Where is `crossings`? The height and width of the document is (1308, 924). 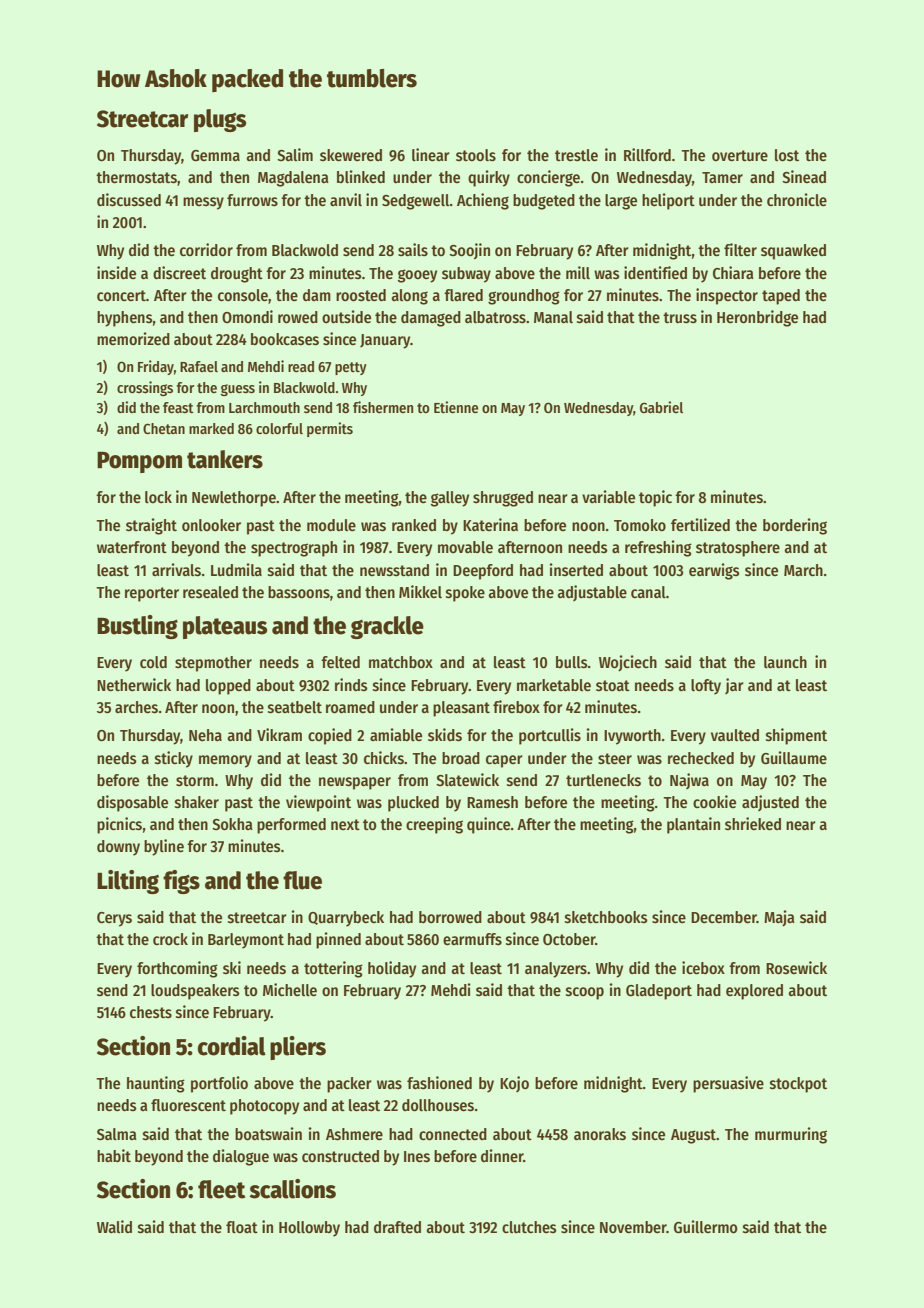 crossings is located at coordinates (145, 388).
